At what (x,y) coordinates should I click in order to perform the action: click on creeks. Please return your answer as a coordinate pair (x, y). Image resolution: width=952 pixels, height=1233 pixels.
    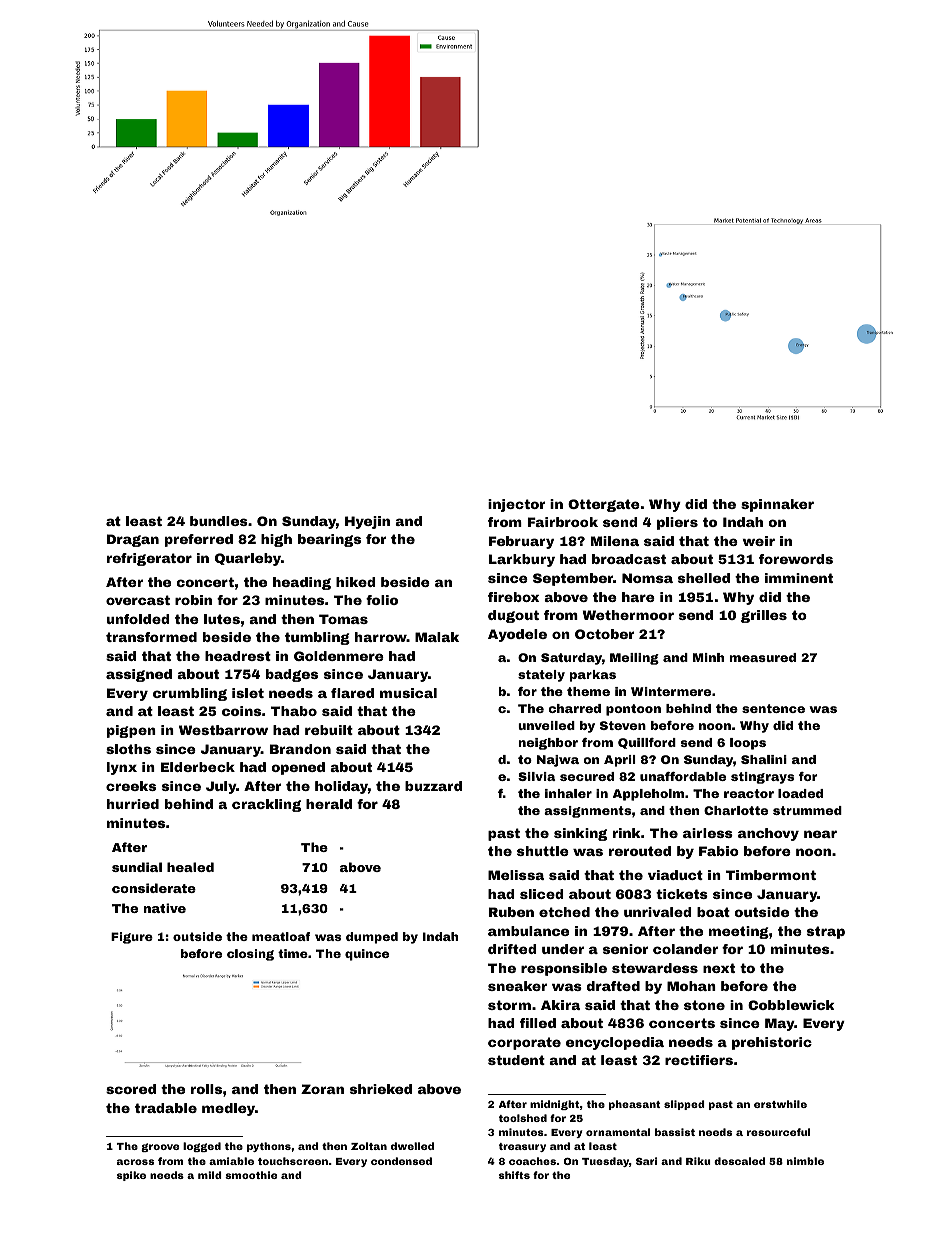
    Looking at the image, I should click on (131, 786).
